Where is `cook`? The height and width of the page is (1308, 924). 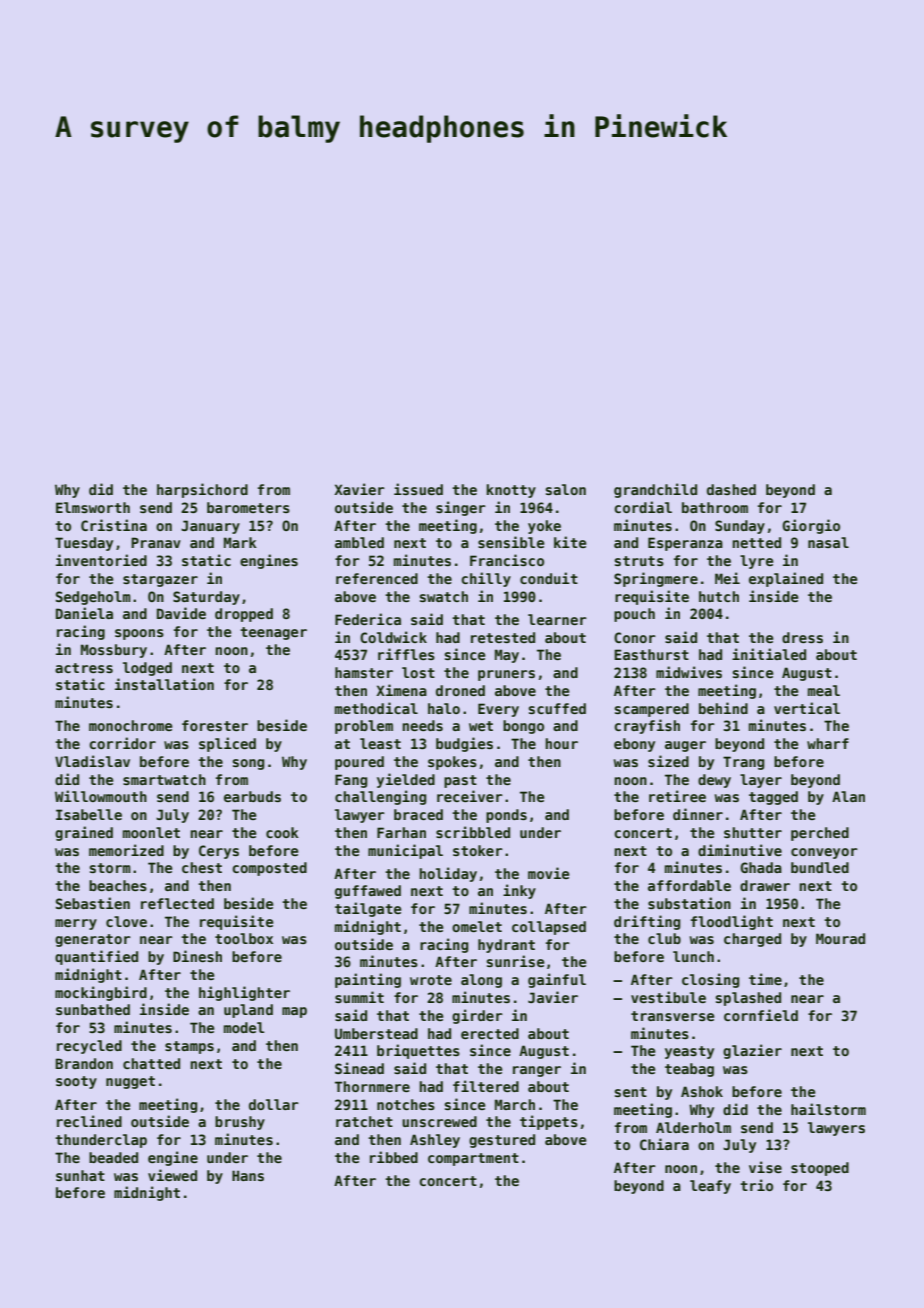 cook is located at coordinates (282, 832).
